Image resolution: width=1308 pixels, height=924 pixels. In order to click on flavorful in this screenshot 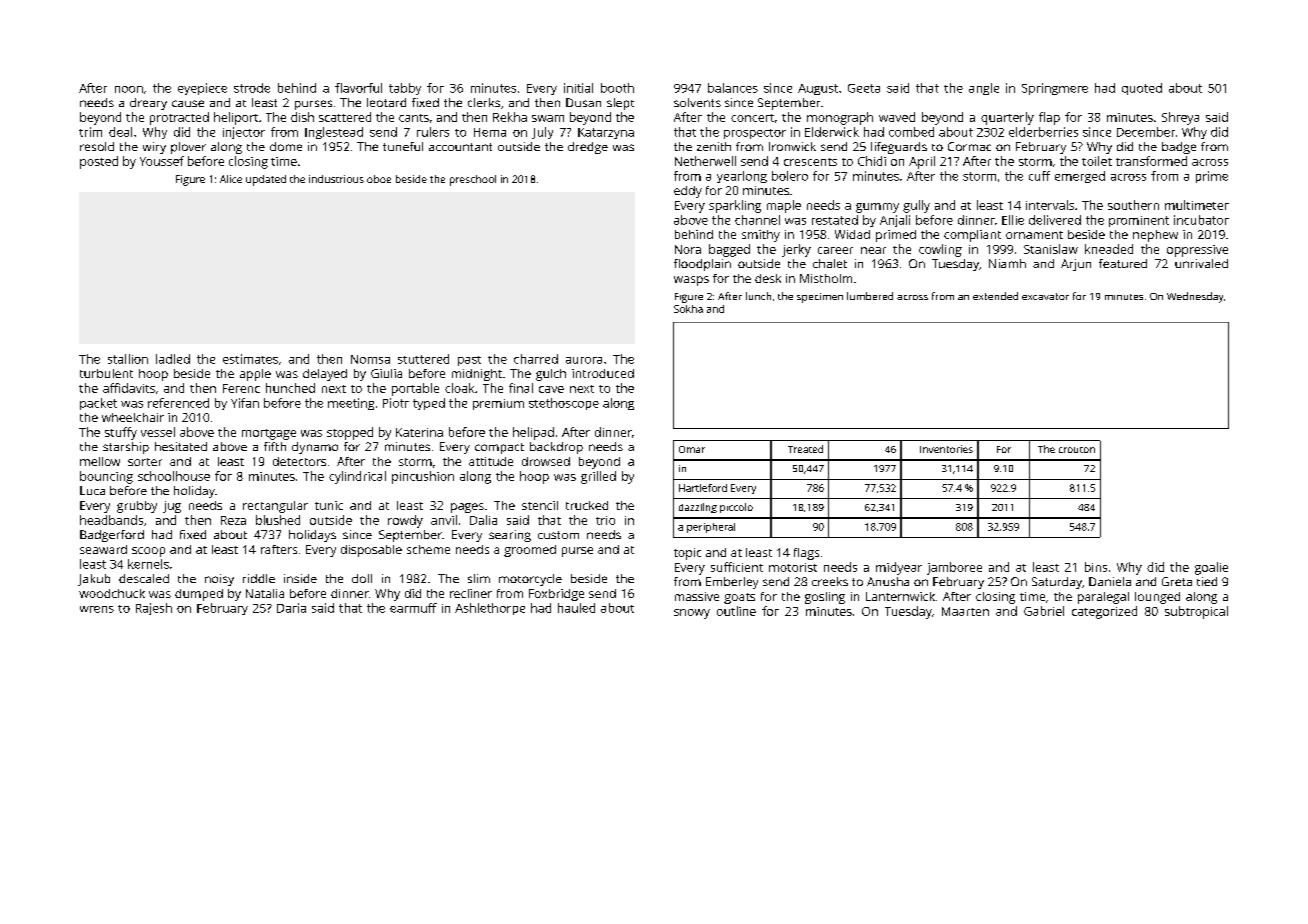, I will do `click(358, 88)`.
